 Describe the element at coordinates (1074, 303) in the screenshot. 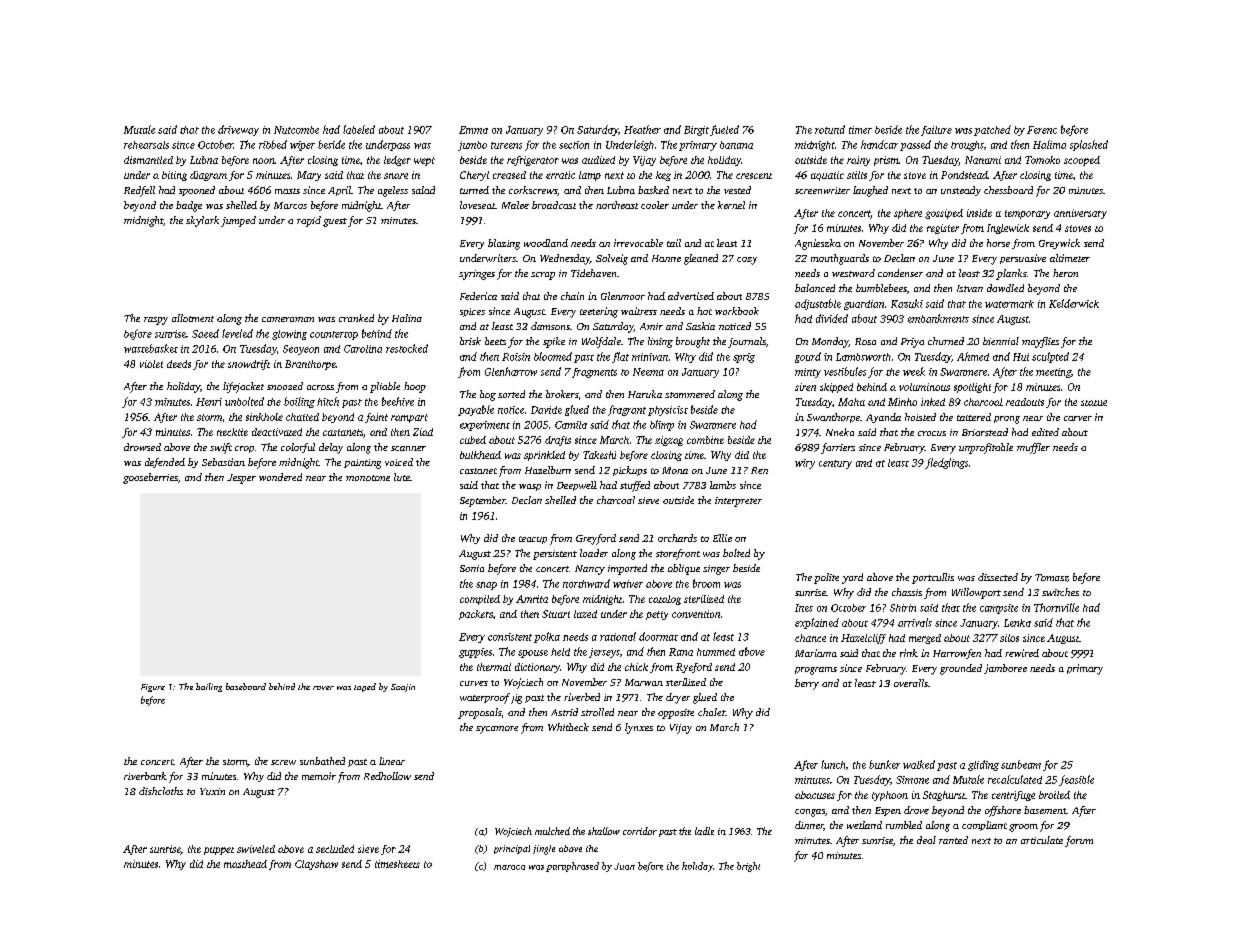

I see `Kelderwick` at that location.
